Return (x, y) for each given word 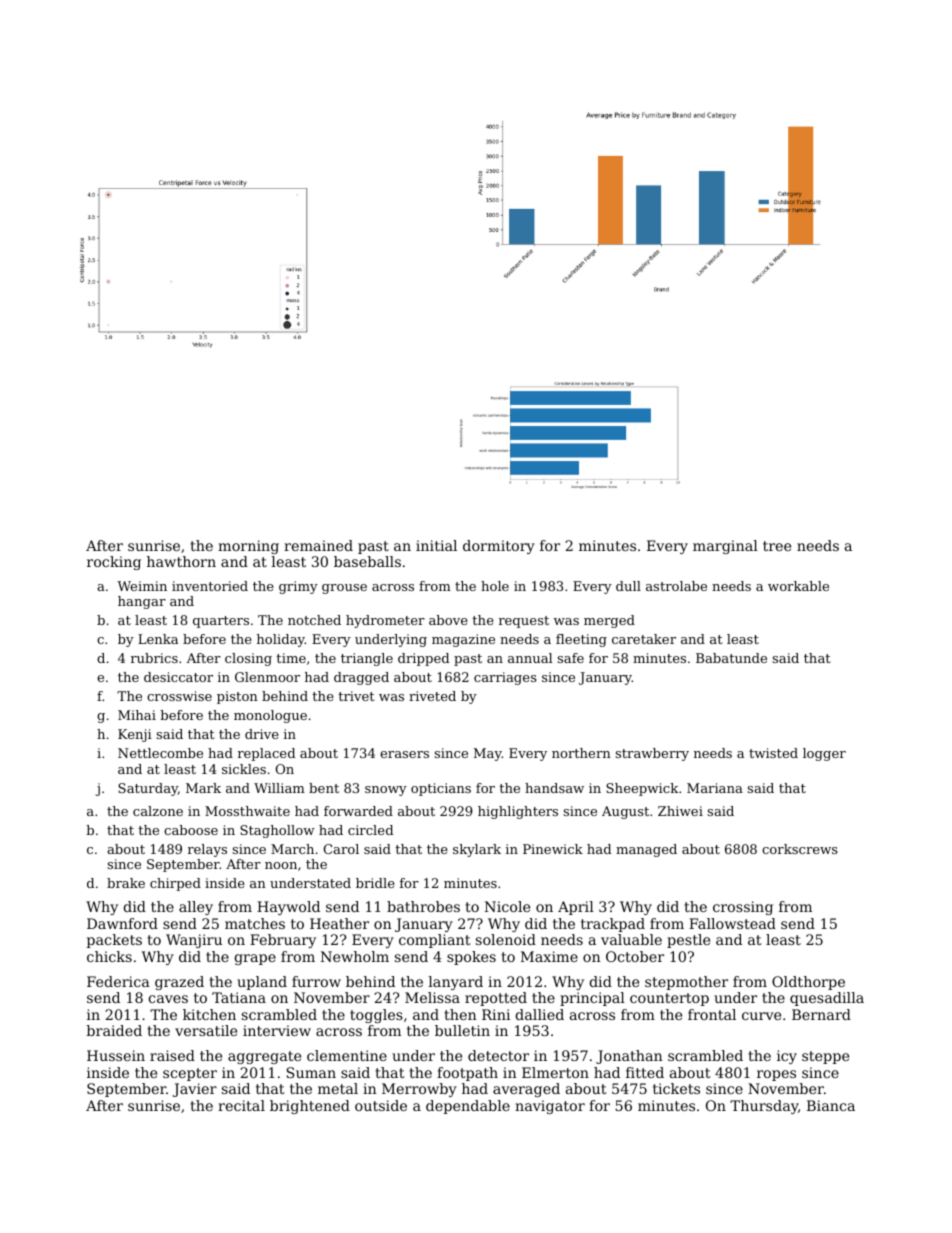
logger (824, 754)
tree (777, 546)
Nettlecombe (160, 753)
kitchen (209, 1014)
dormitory (499, 547)
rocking (114, 563)
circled (370, 830)
